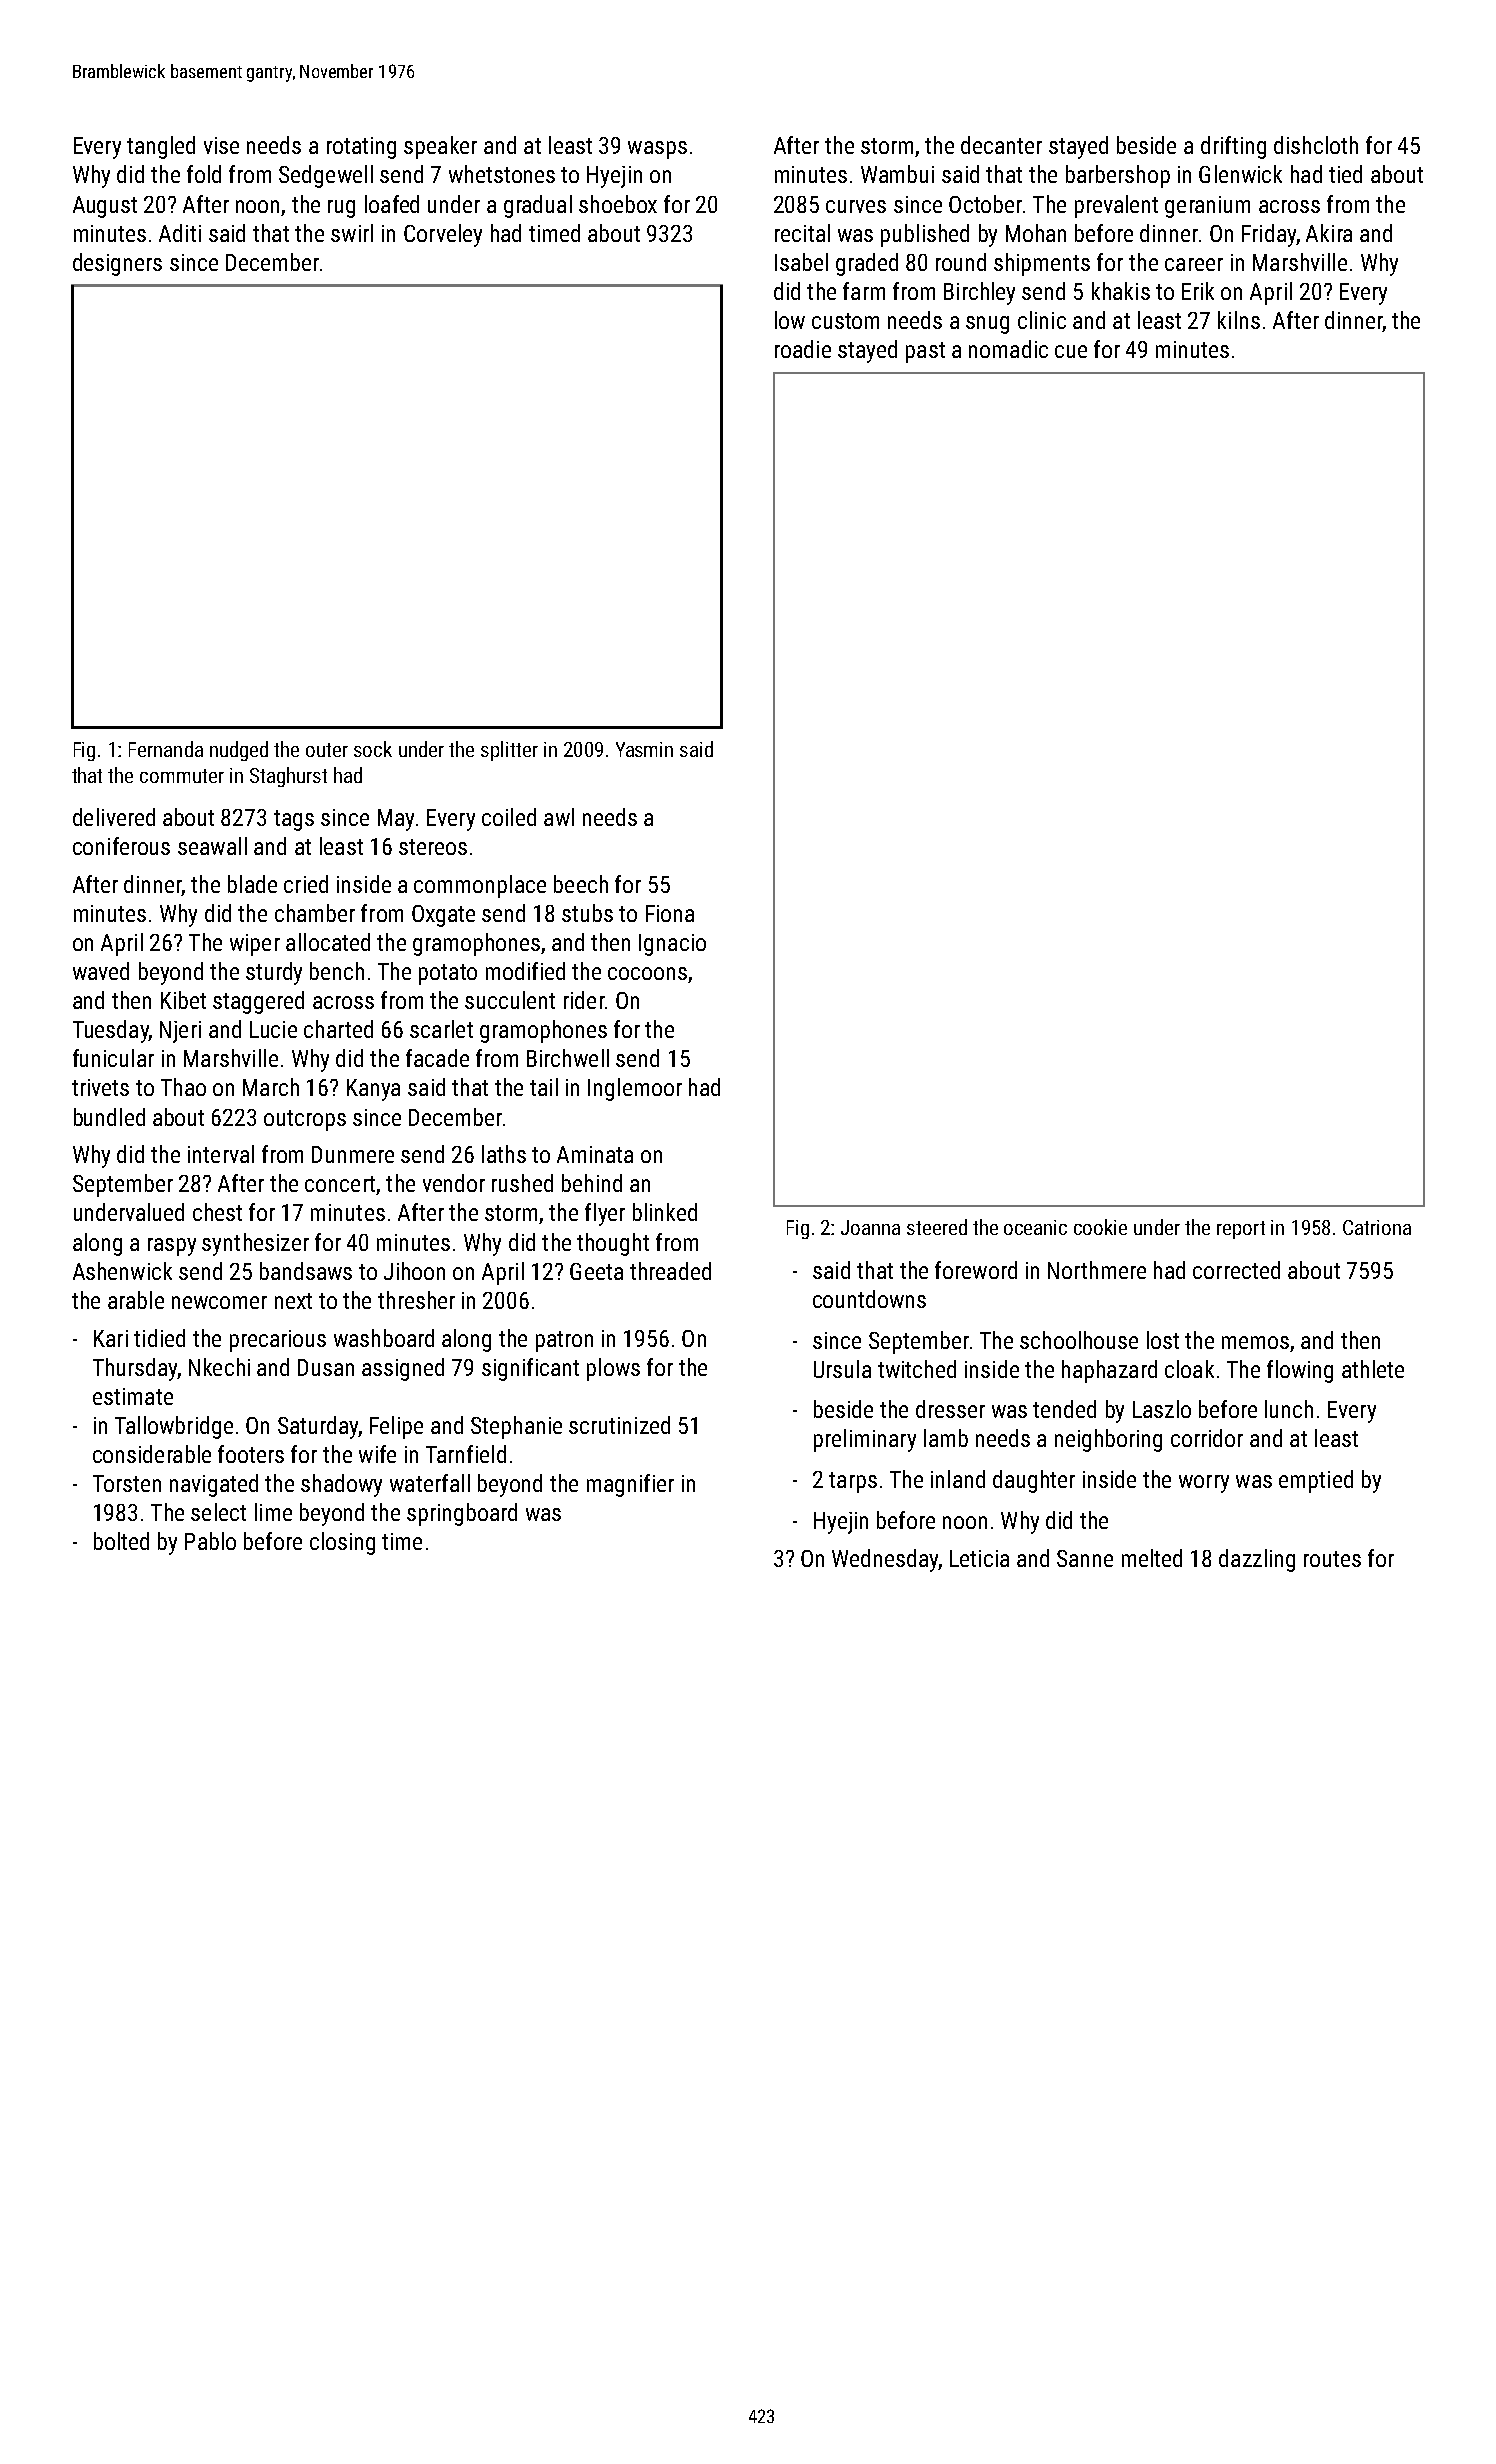 Image resolution: width=1496 pixels, height=2464 pixels. Describe the element at coordinates (210, 1541) in the screenshot. I see `Pablo` at that location.
